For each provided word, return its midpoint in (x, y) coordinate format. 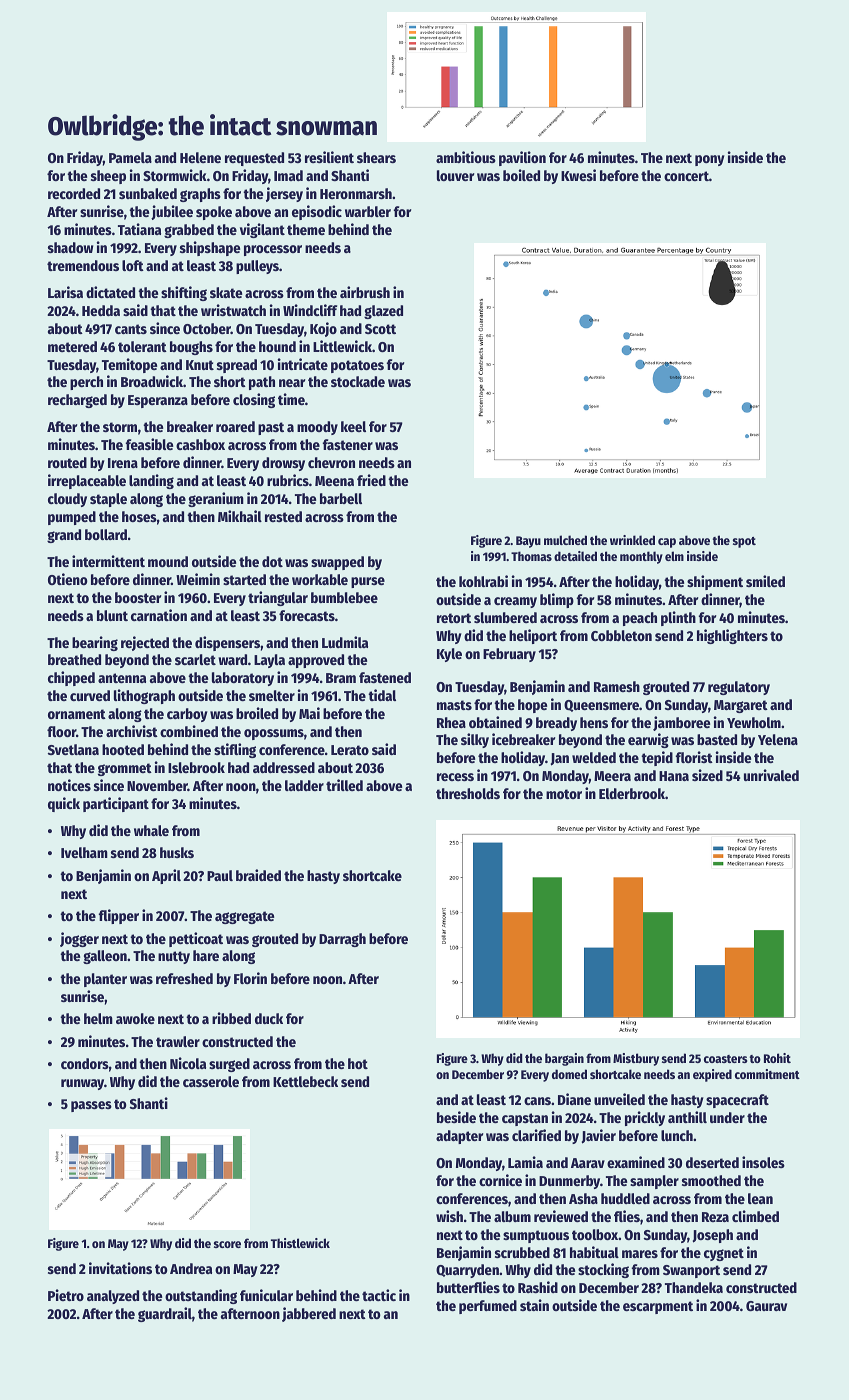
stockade (358, 381)
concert (686, 176)
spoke (214, 213)
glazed (383, 312)
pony (710, 160)
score (227, 1244)
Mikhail (240, 516)
